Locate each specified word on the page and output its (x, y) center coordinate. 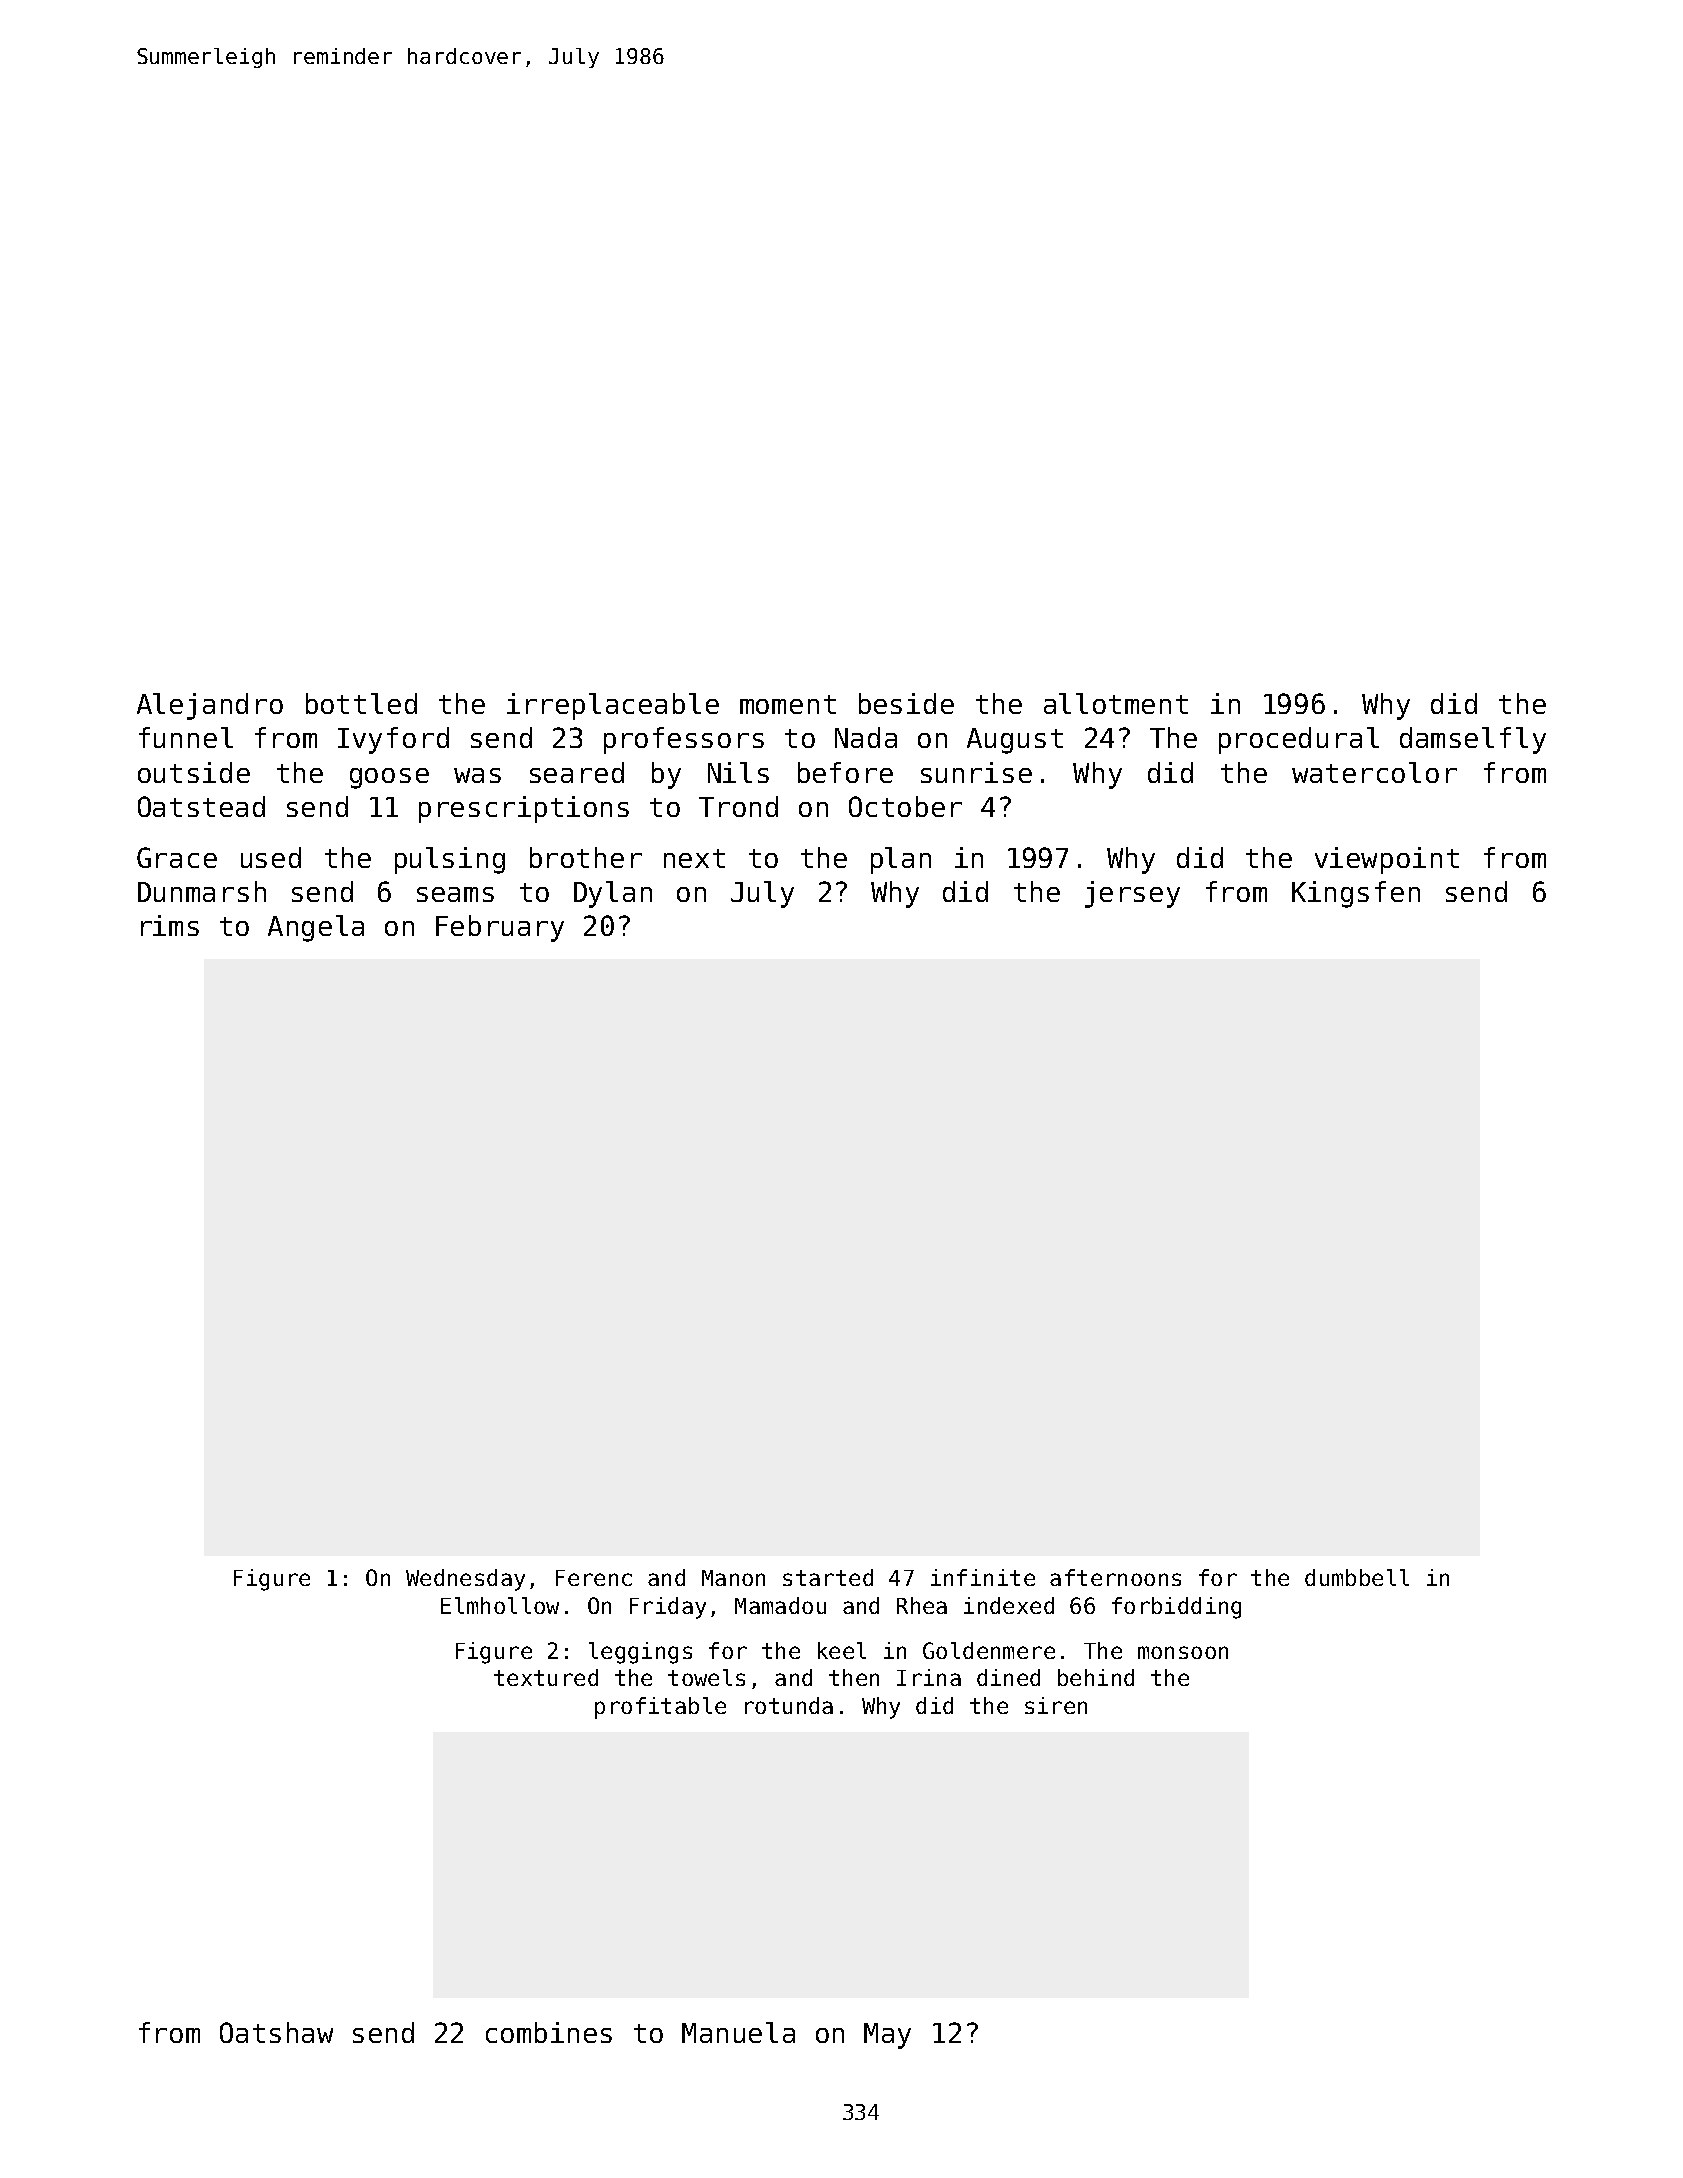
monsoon (1183, 1652)
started (828, 1577)
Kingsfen (1356, 894)
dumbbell (1357, 1577)
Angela (316, 928)
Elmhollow (500, 1605)
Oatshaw (276, 2032)
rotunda (789, 1705)
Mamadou (780, 1605)
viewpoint (1387, 860)
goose (389, 778)
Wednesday (465, 1580)
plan (901, 860)
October (905, 806)
